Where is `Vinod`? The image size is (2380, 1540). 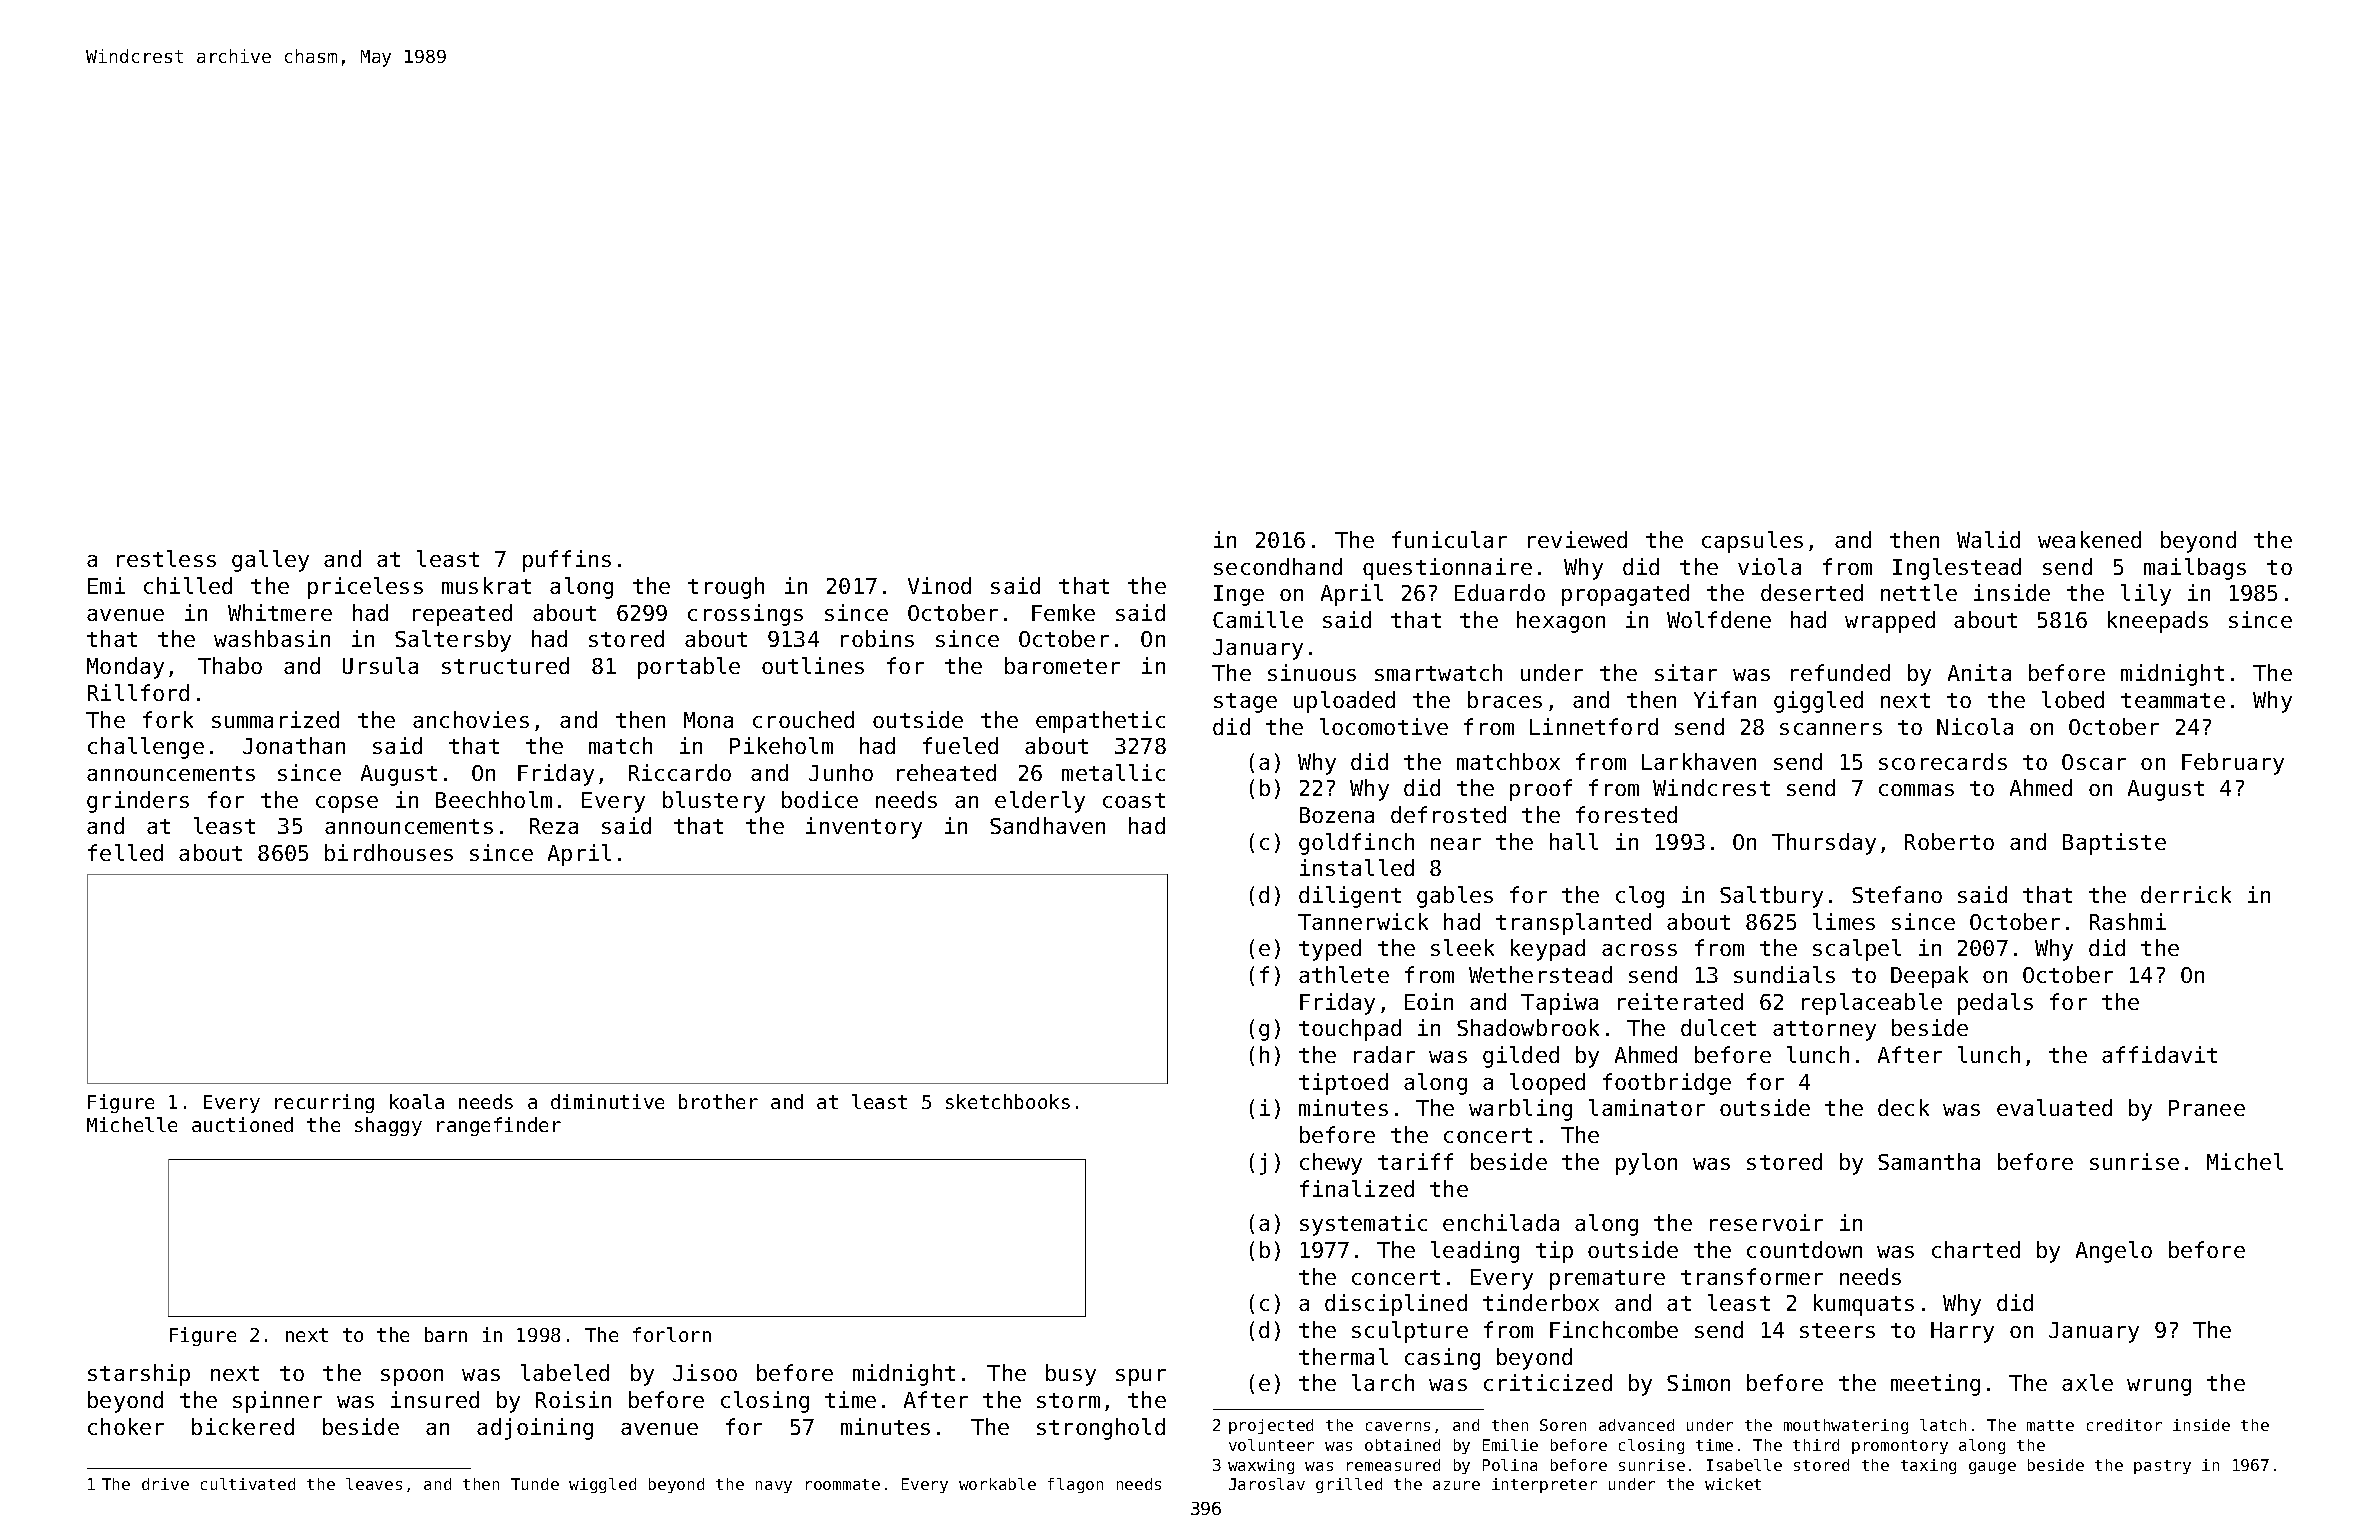
Vinod is located at coordinates (939, 585).
